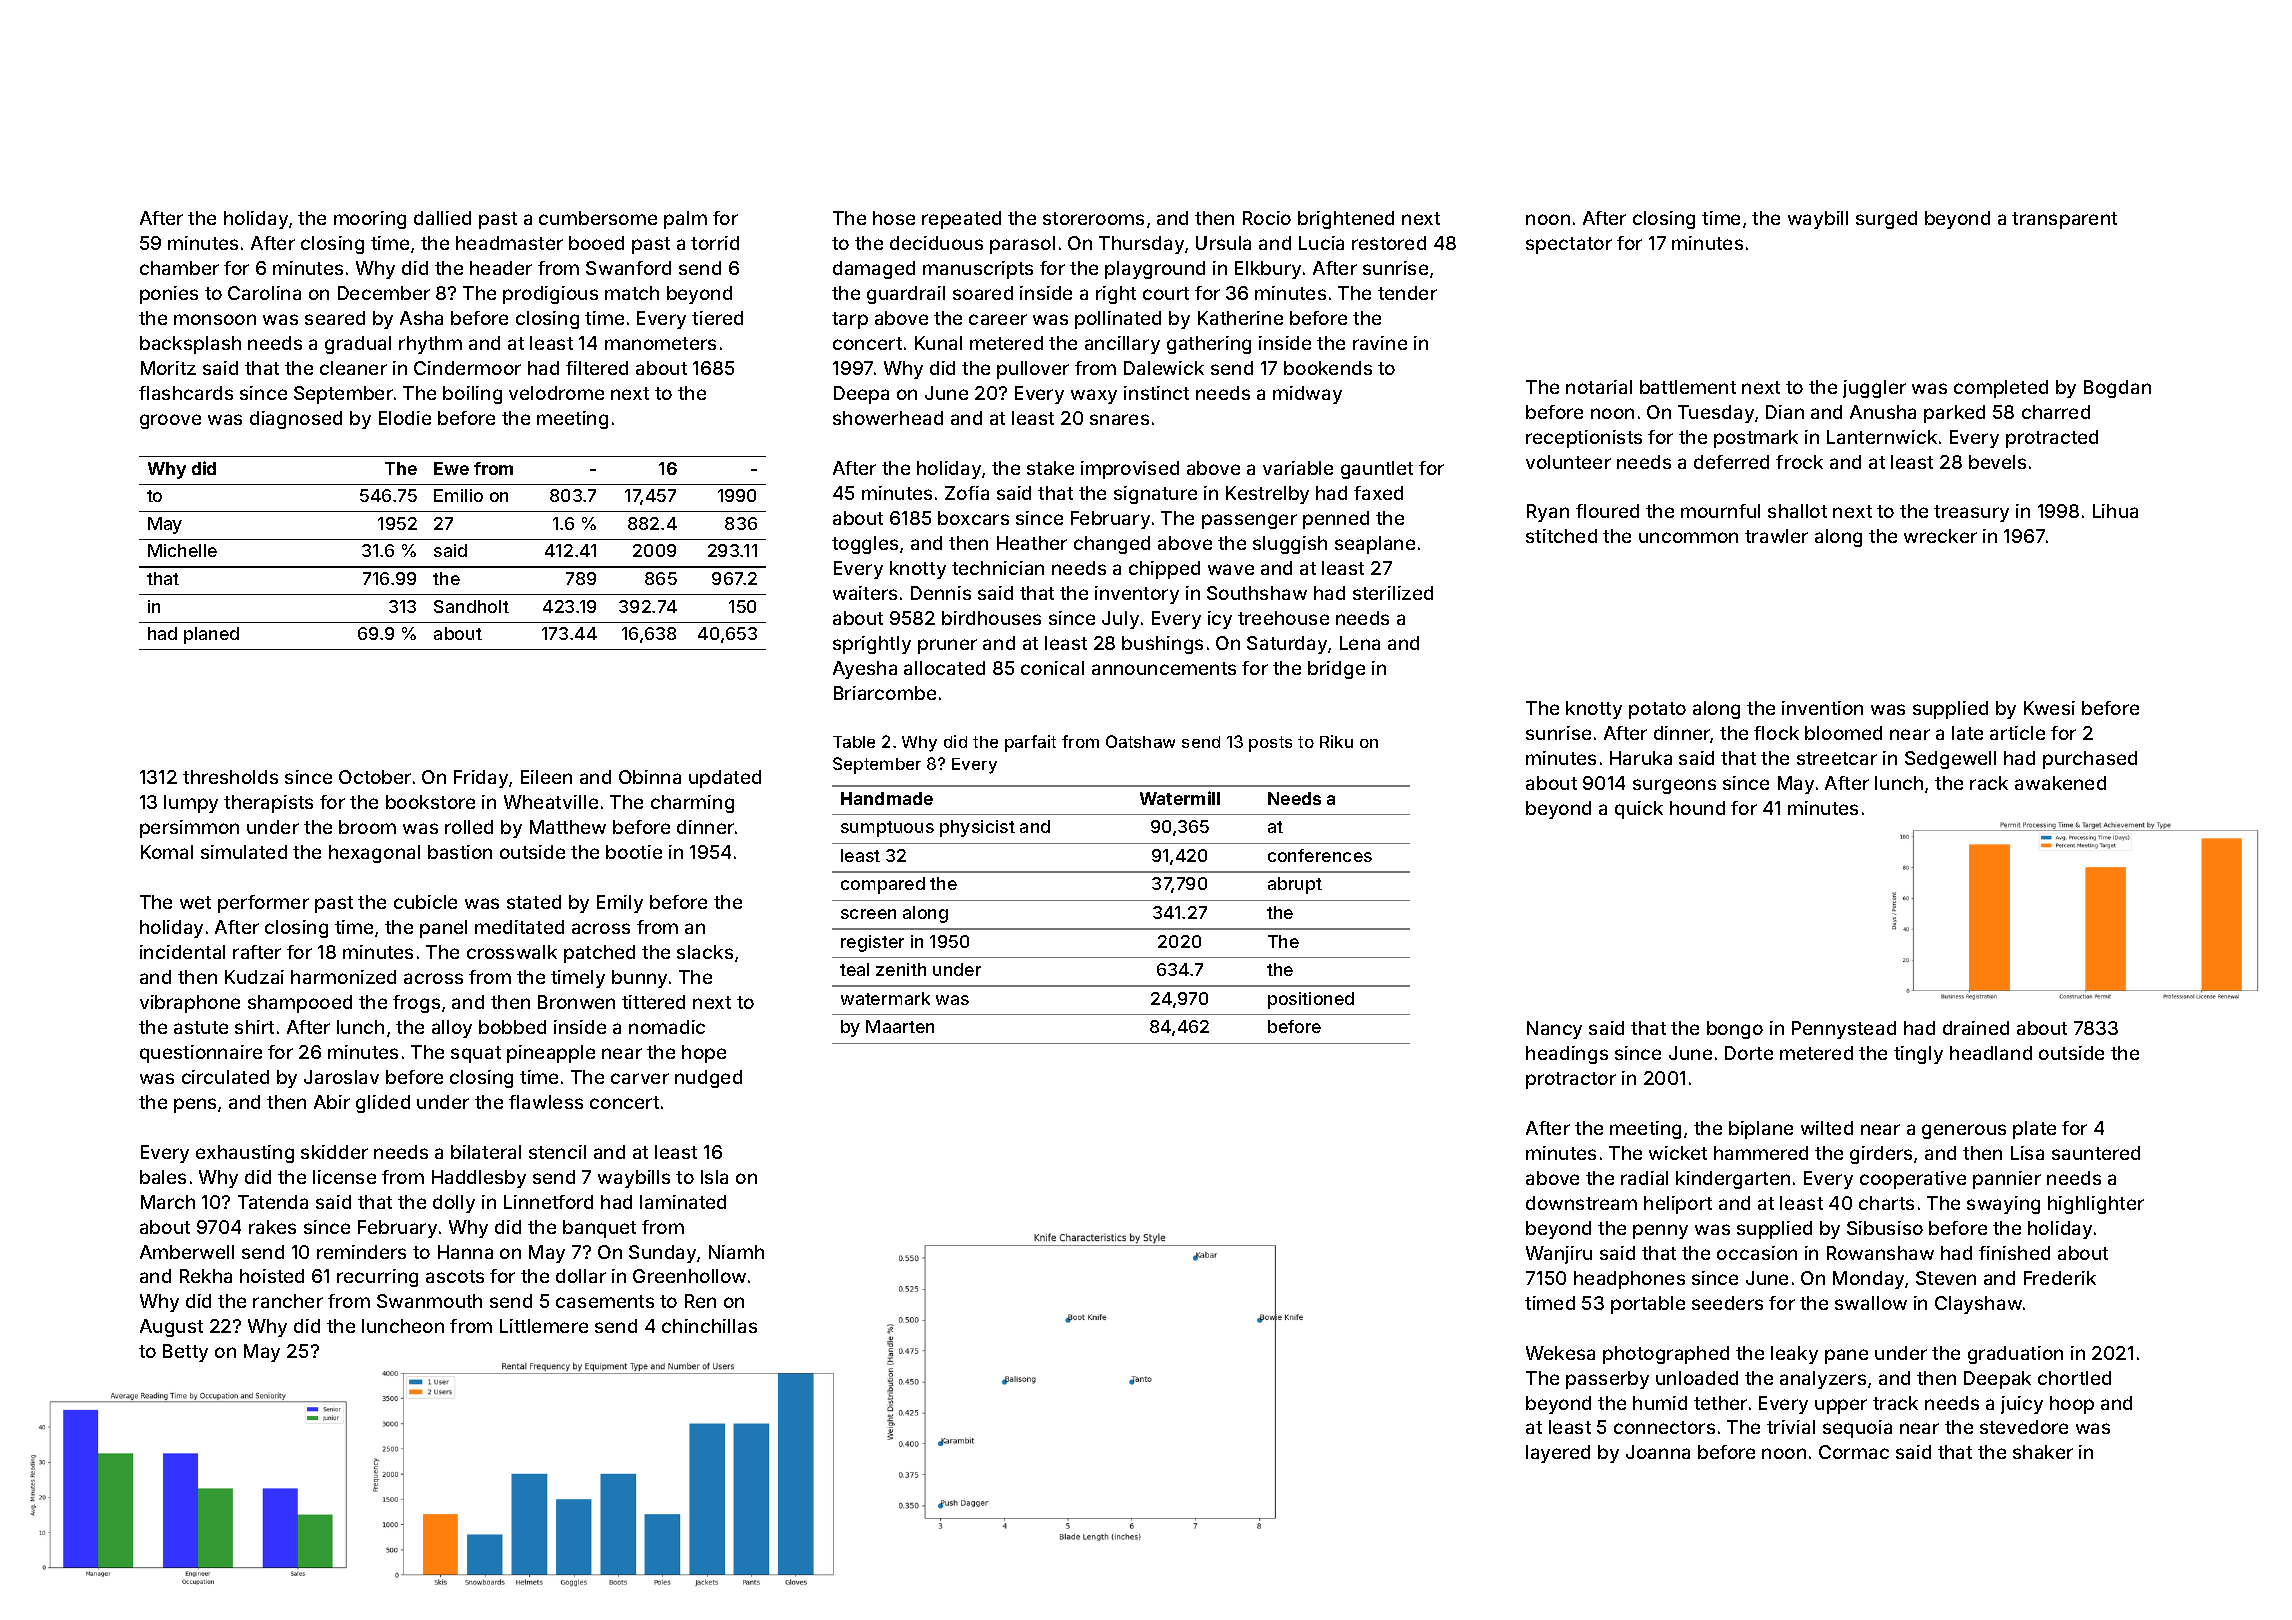 The width and height of the page is (2292, 1620). I want to click on layered, so click(1558, 1454).
